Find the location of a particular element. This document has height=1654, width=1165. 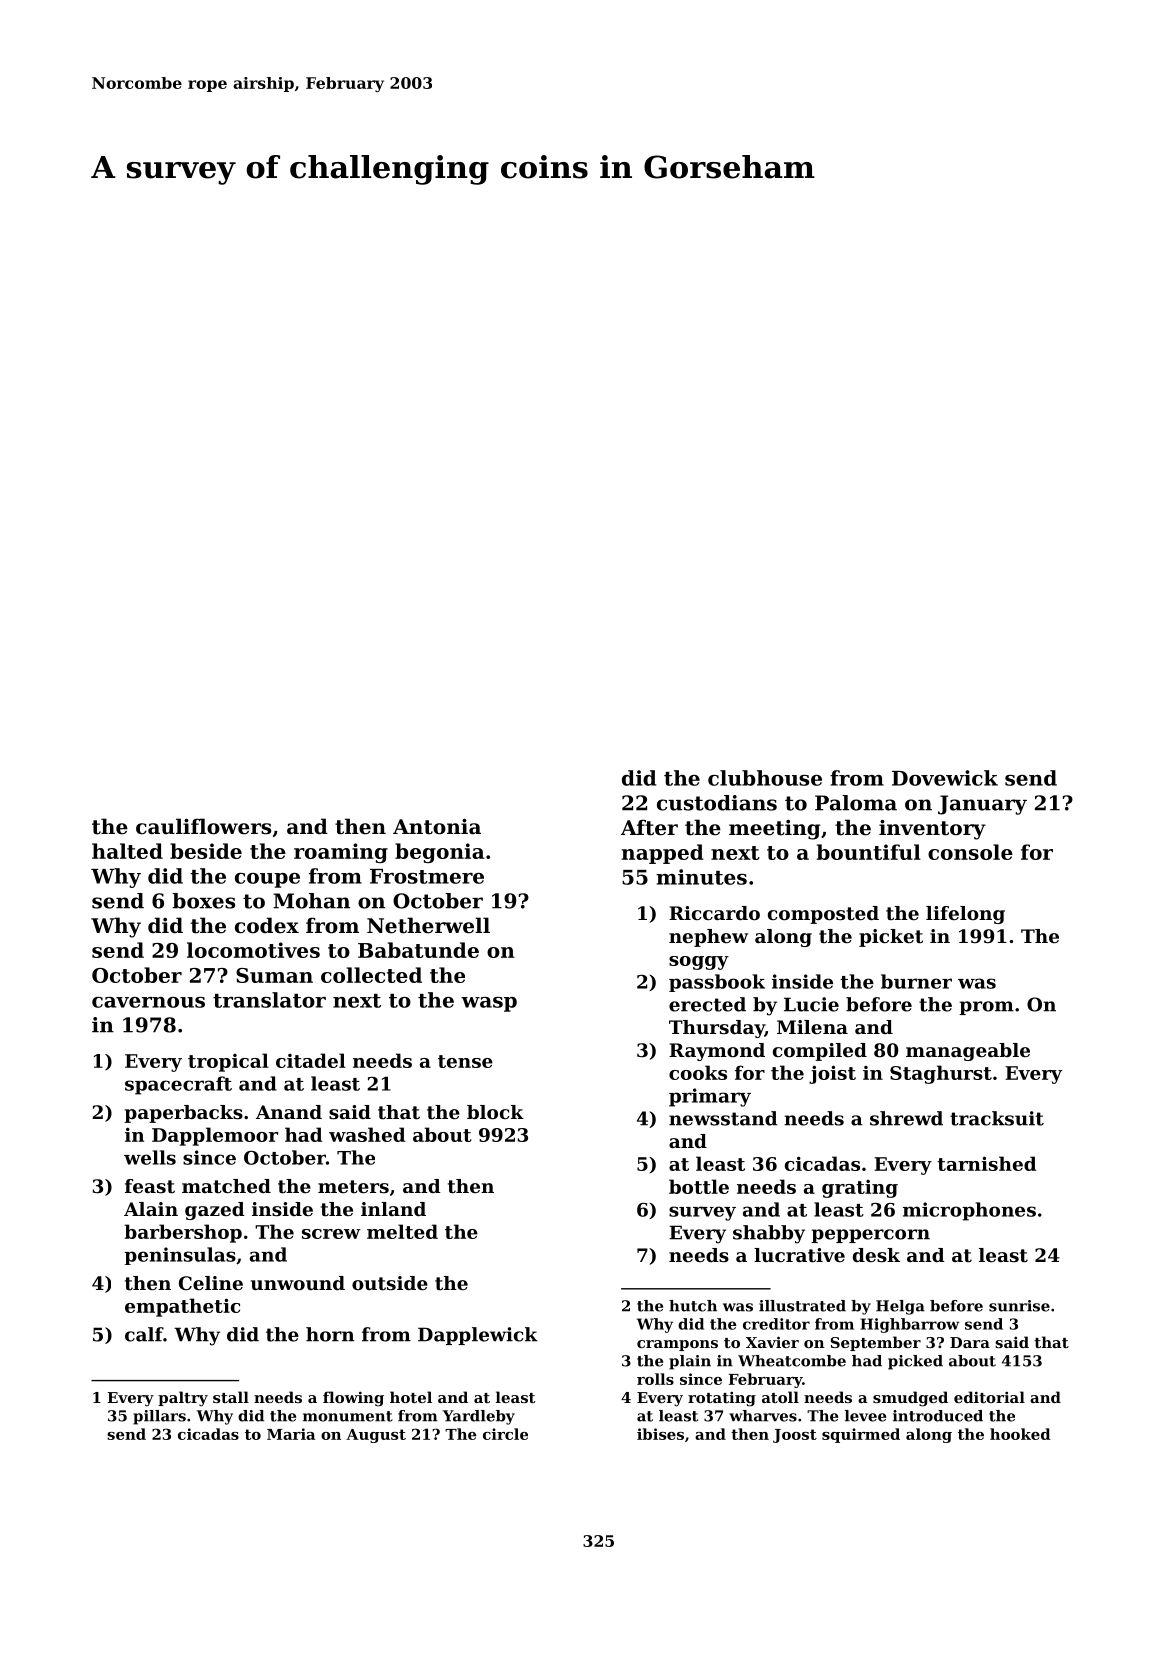

tracksuit is located at coordinates (997, 1118).
